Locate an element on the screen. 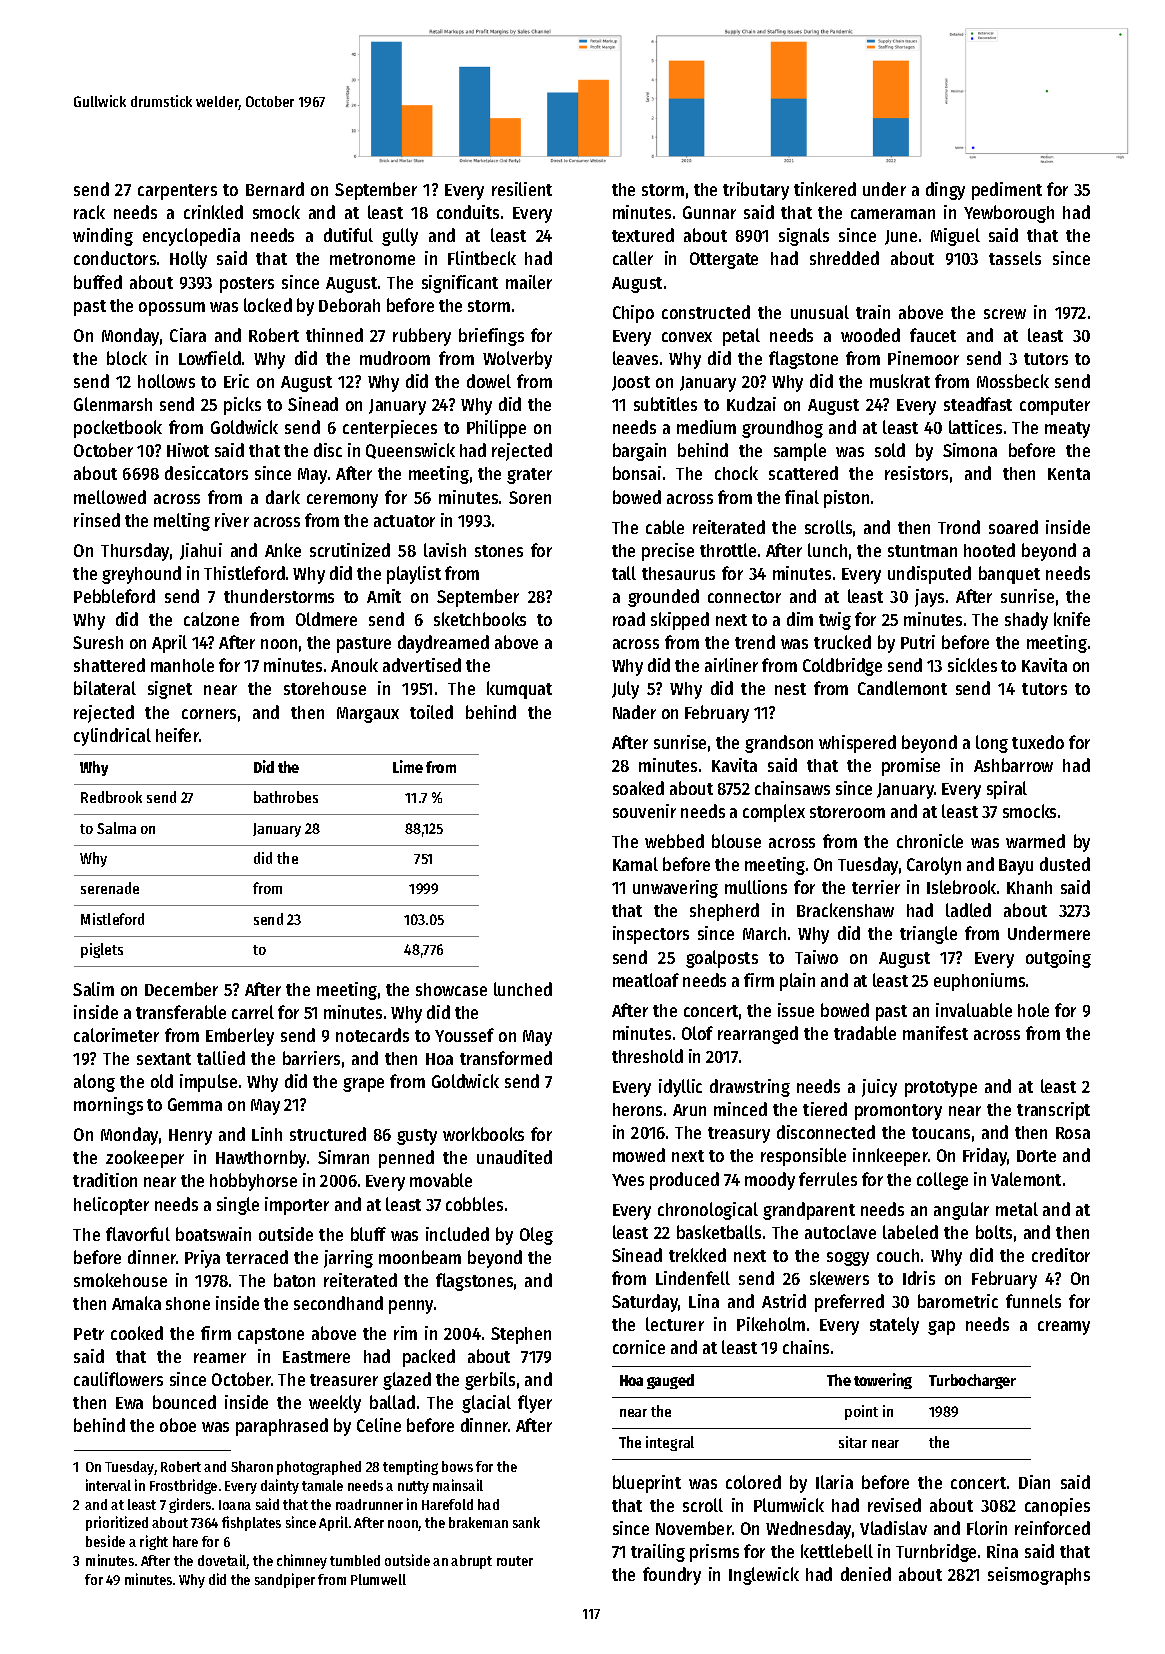  unusual is located at coordinates (820, 312).
